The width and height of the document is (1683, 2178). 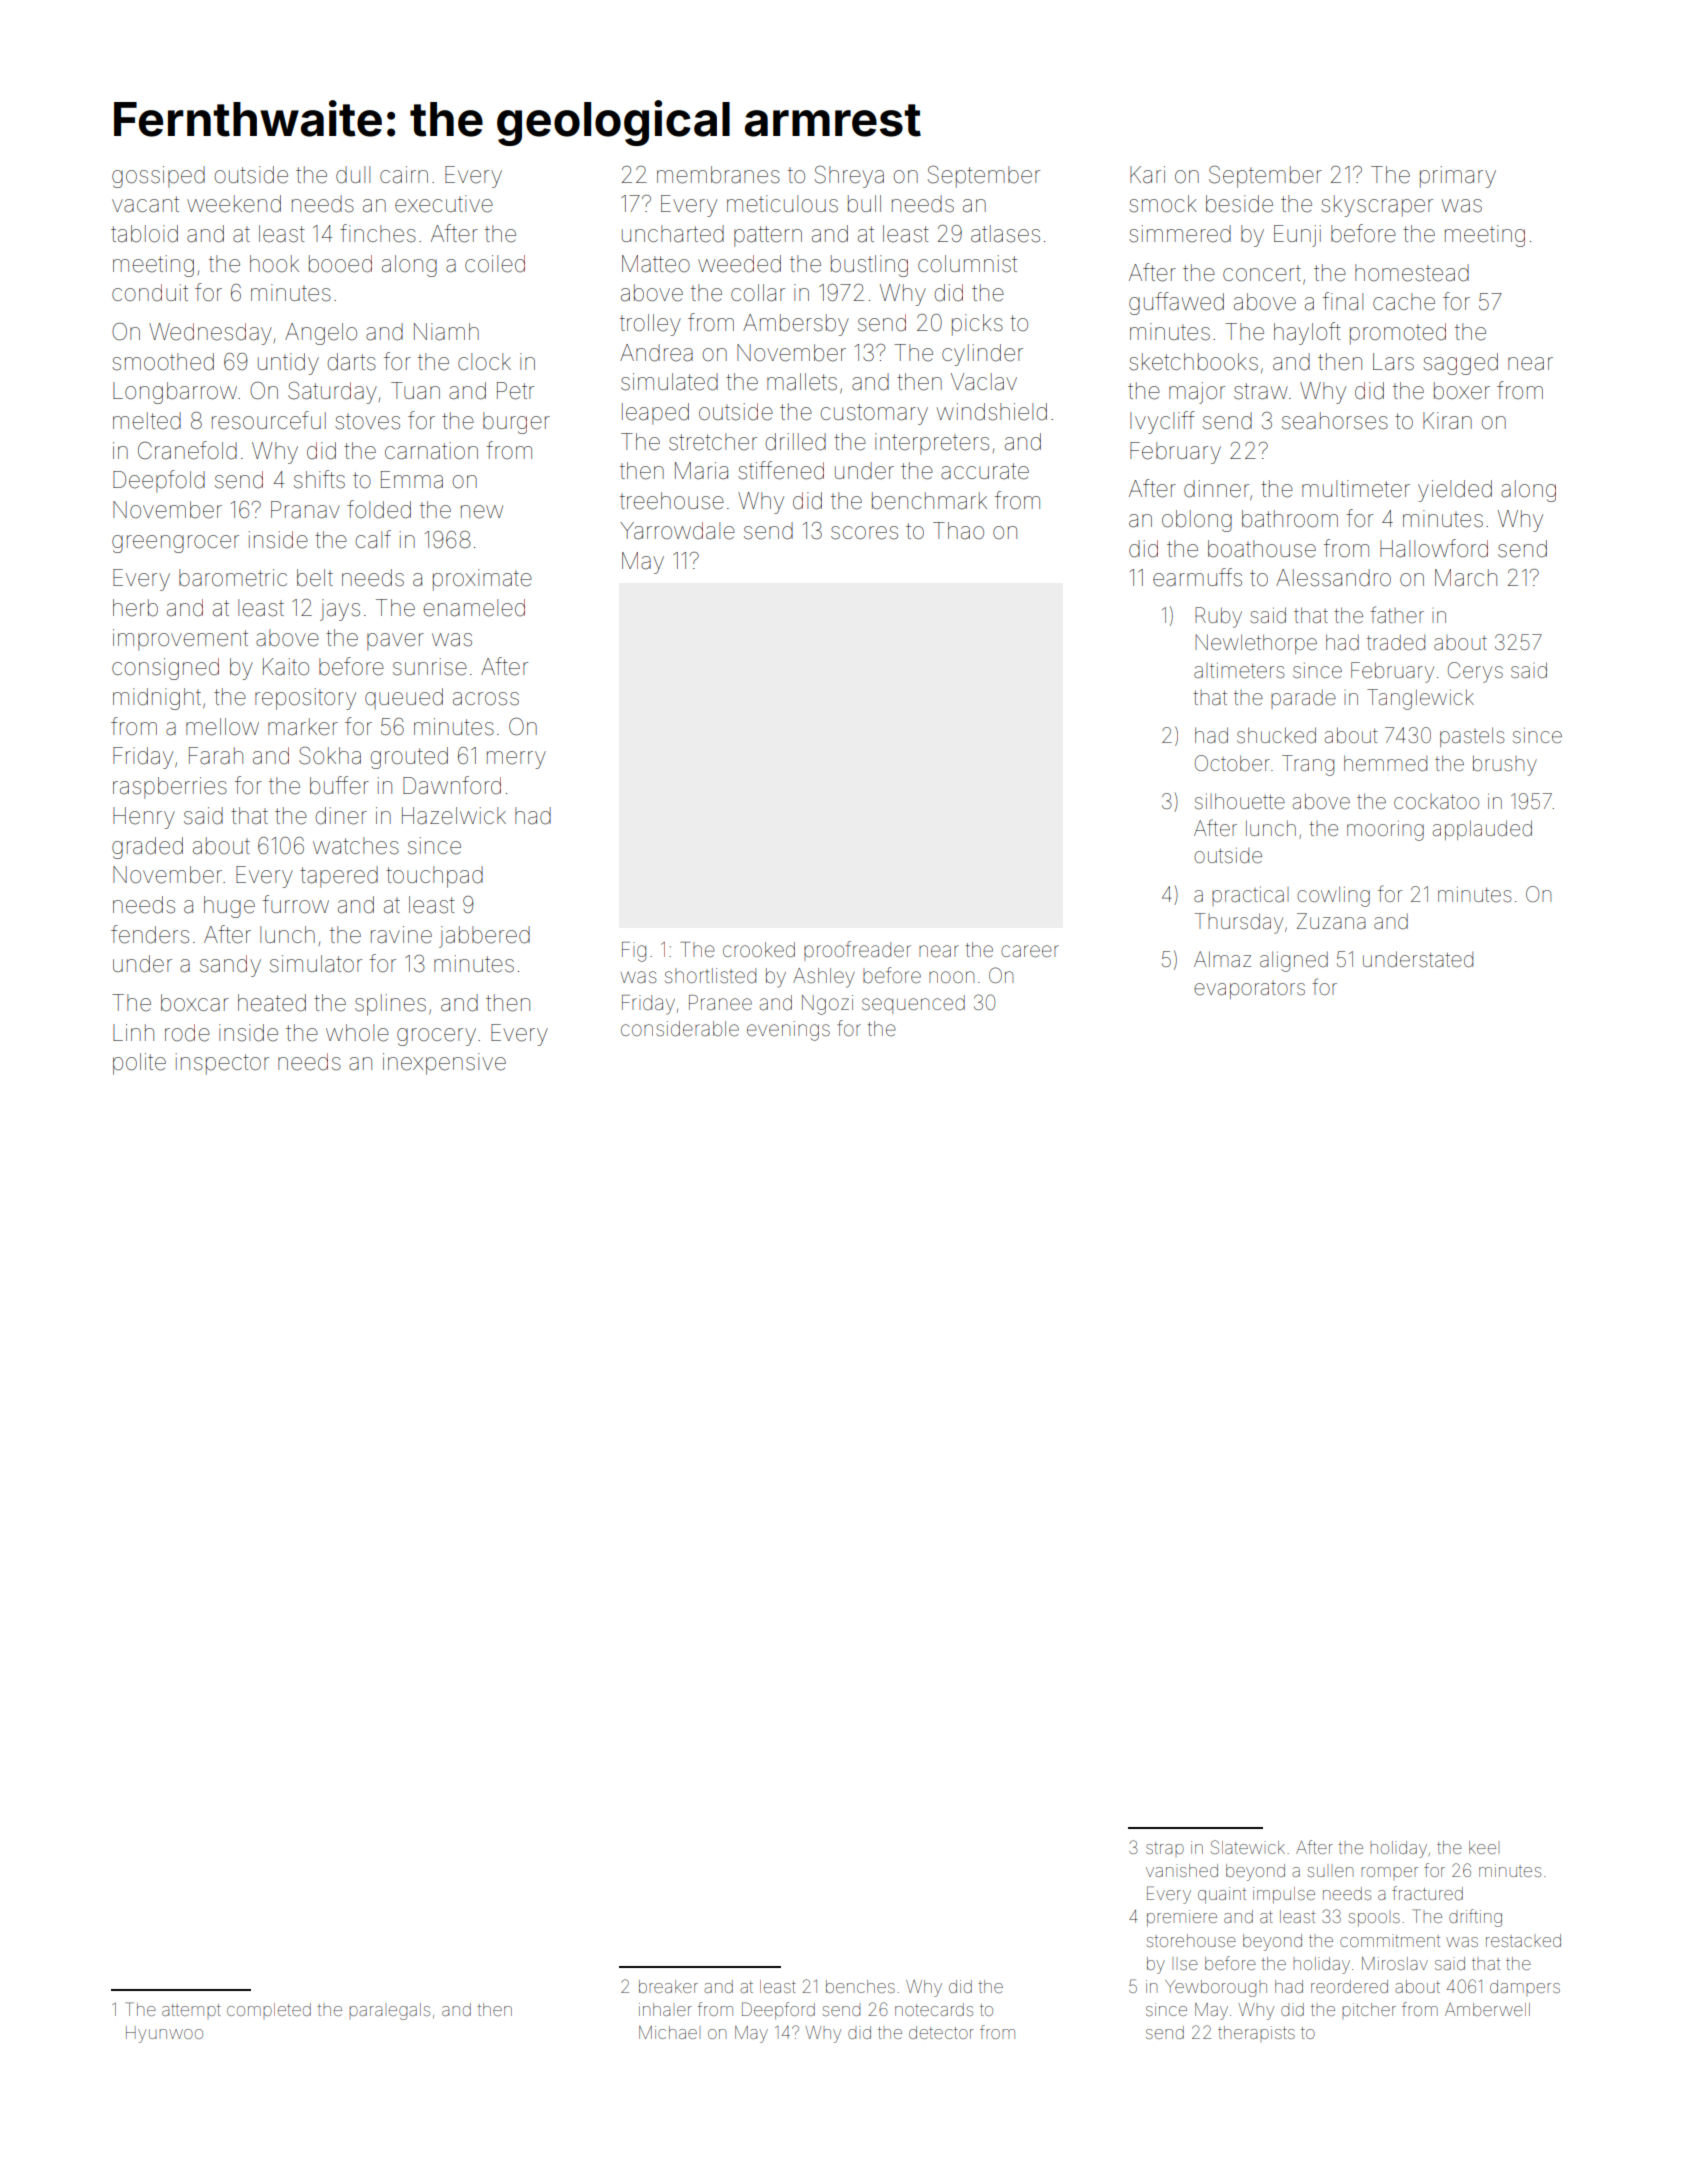 What do you see at coordinates (1458, 177) in the document?
I see `primary` at bounding box center [1458, 177].
